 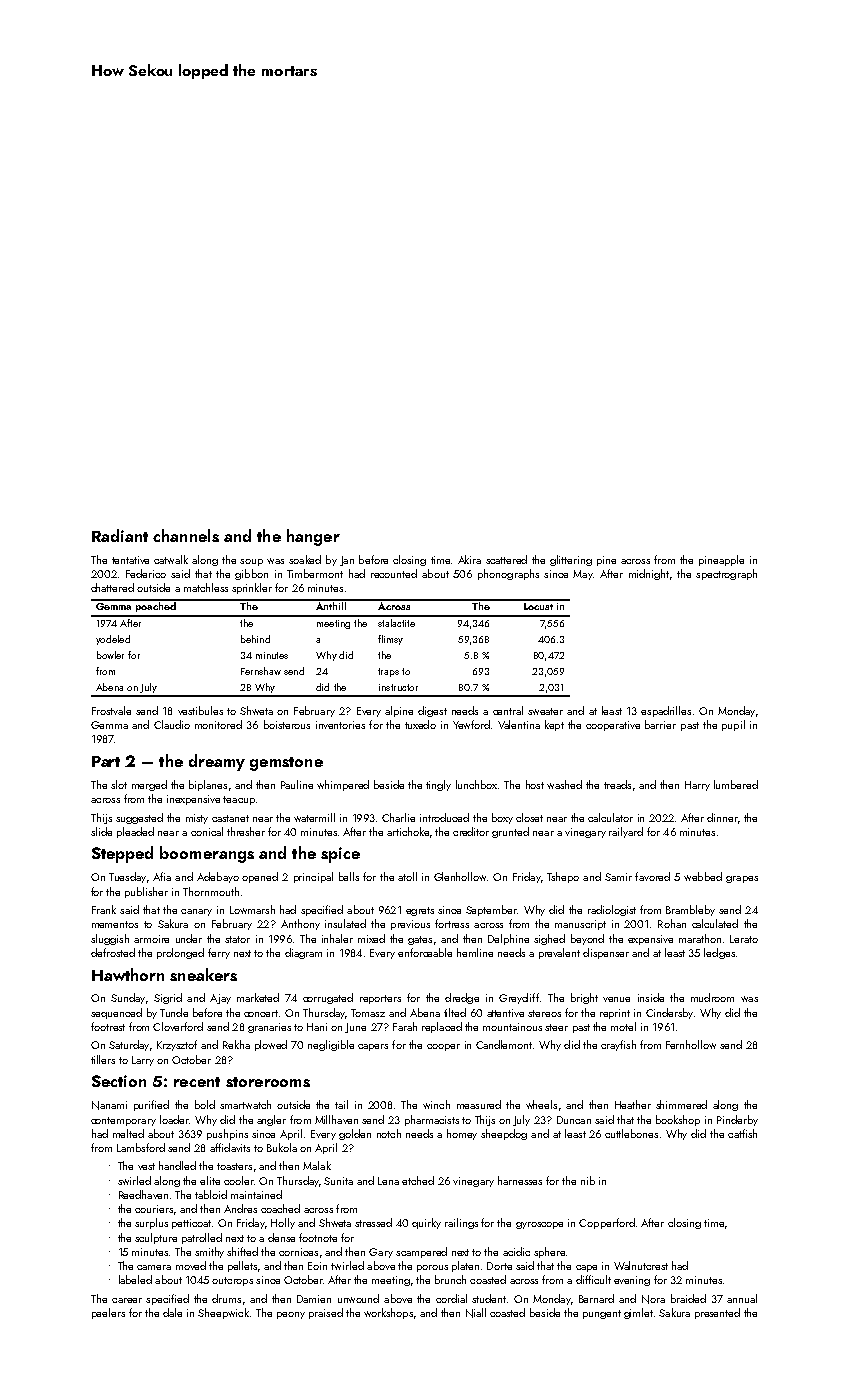 What do you see at coordinates (172, 1312) in the page?
I see `dale` at bounding box center [172, 1312].
